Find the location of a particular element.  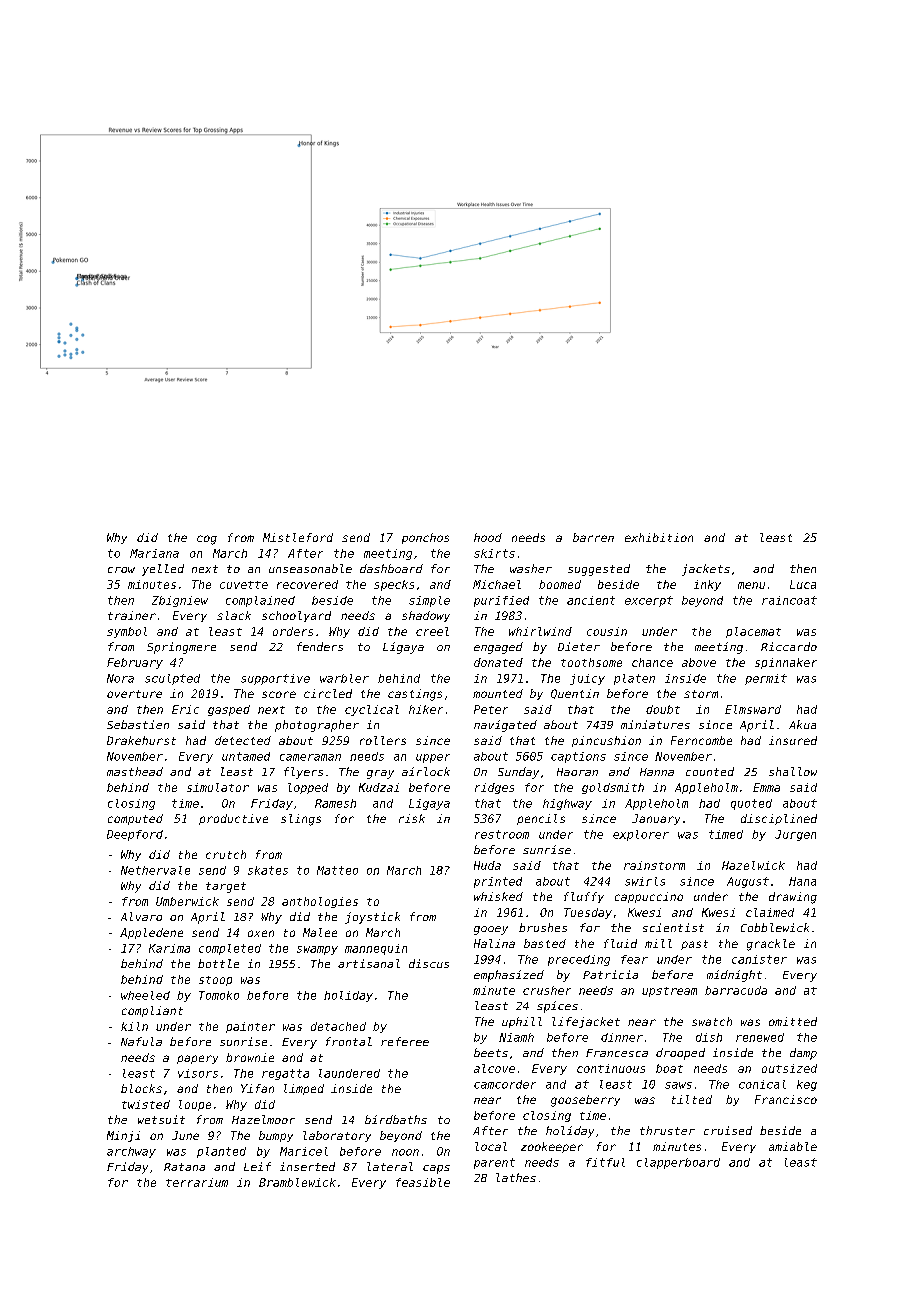

uphill is located at coordinates (522, 1022).
